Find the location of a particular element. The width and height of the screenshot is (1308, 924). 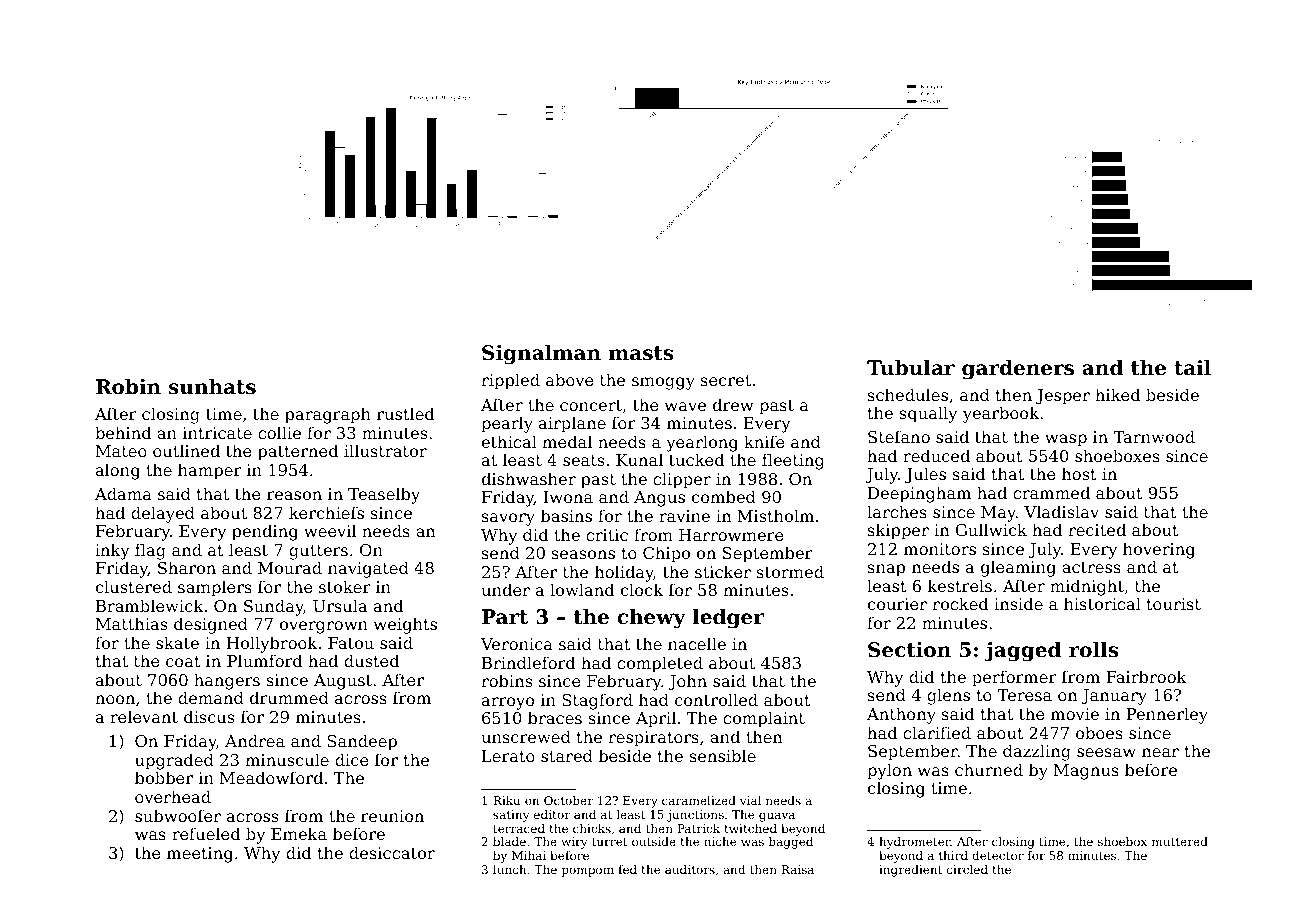

gutters is located at coordinates (318, 552).
